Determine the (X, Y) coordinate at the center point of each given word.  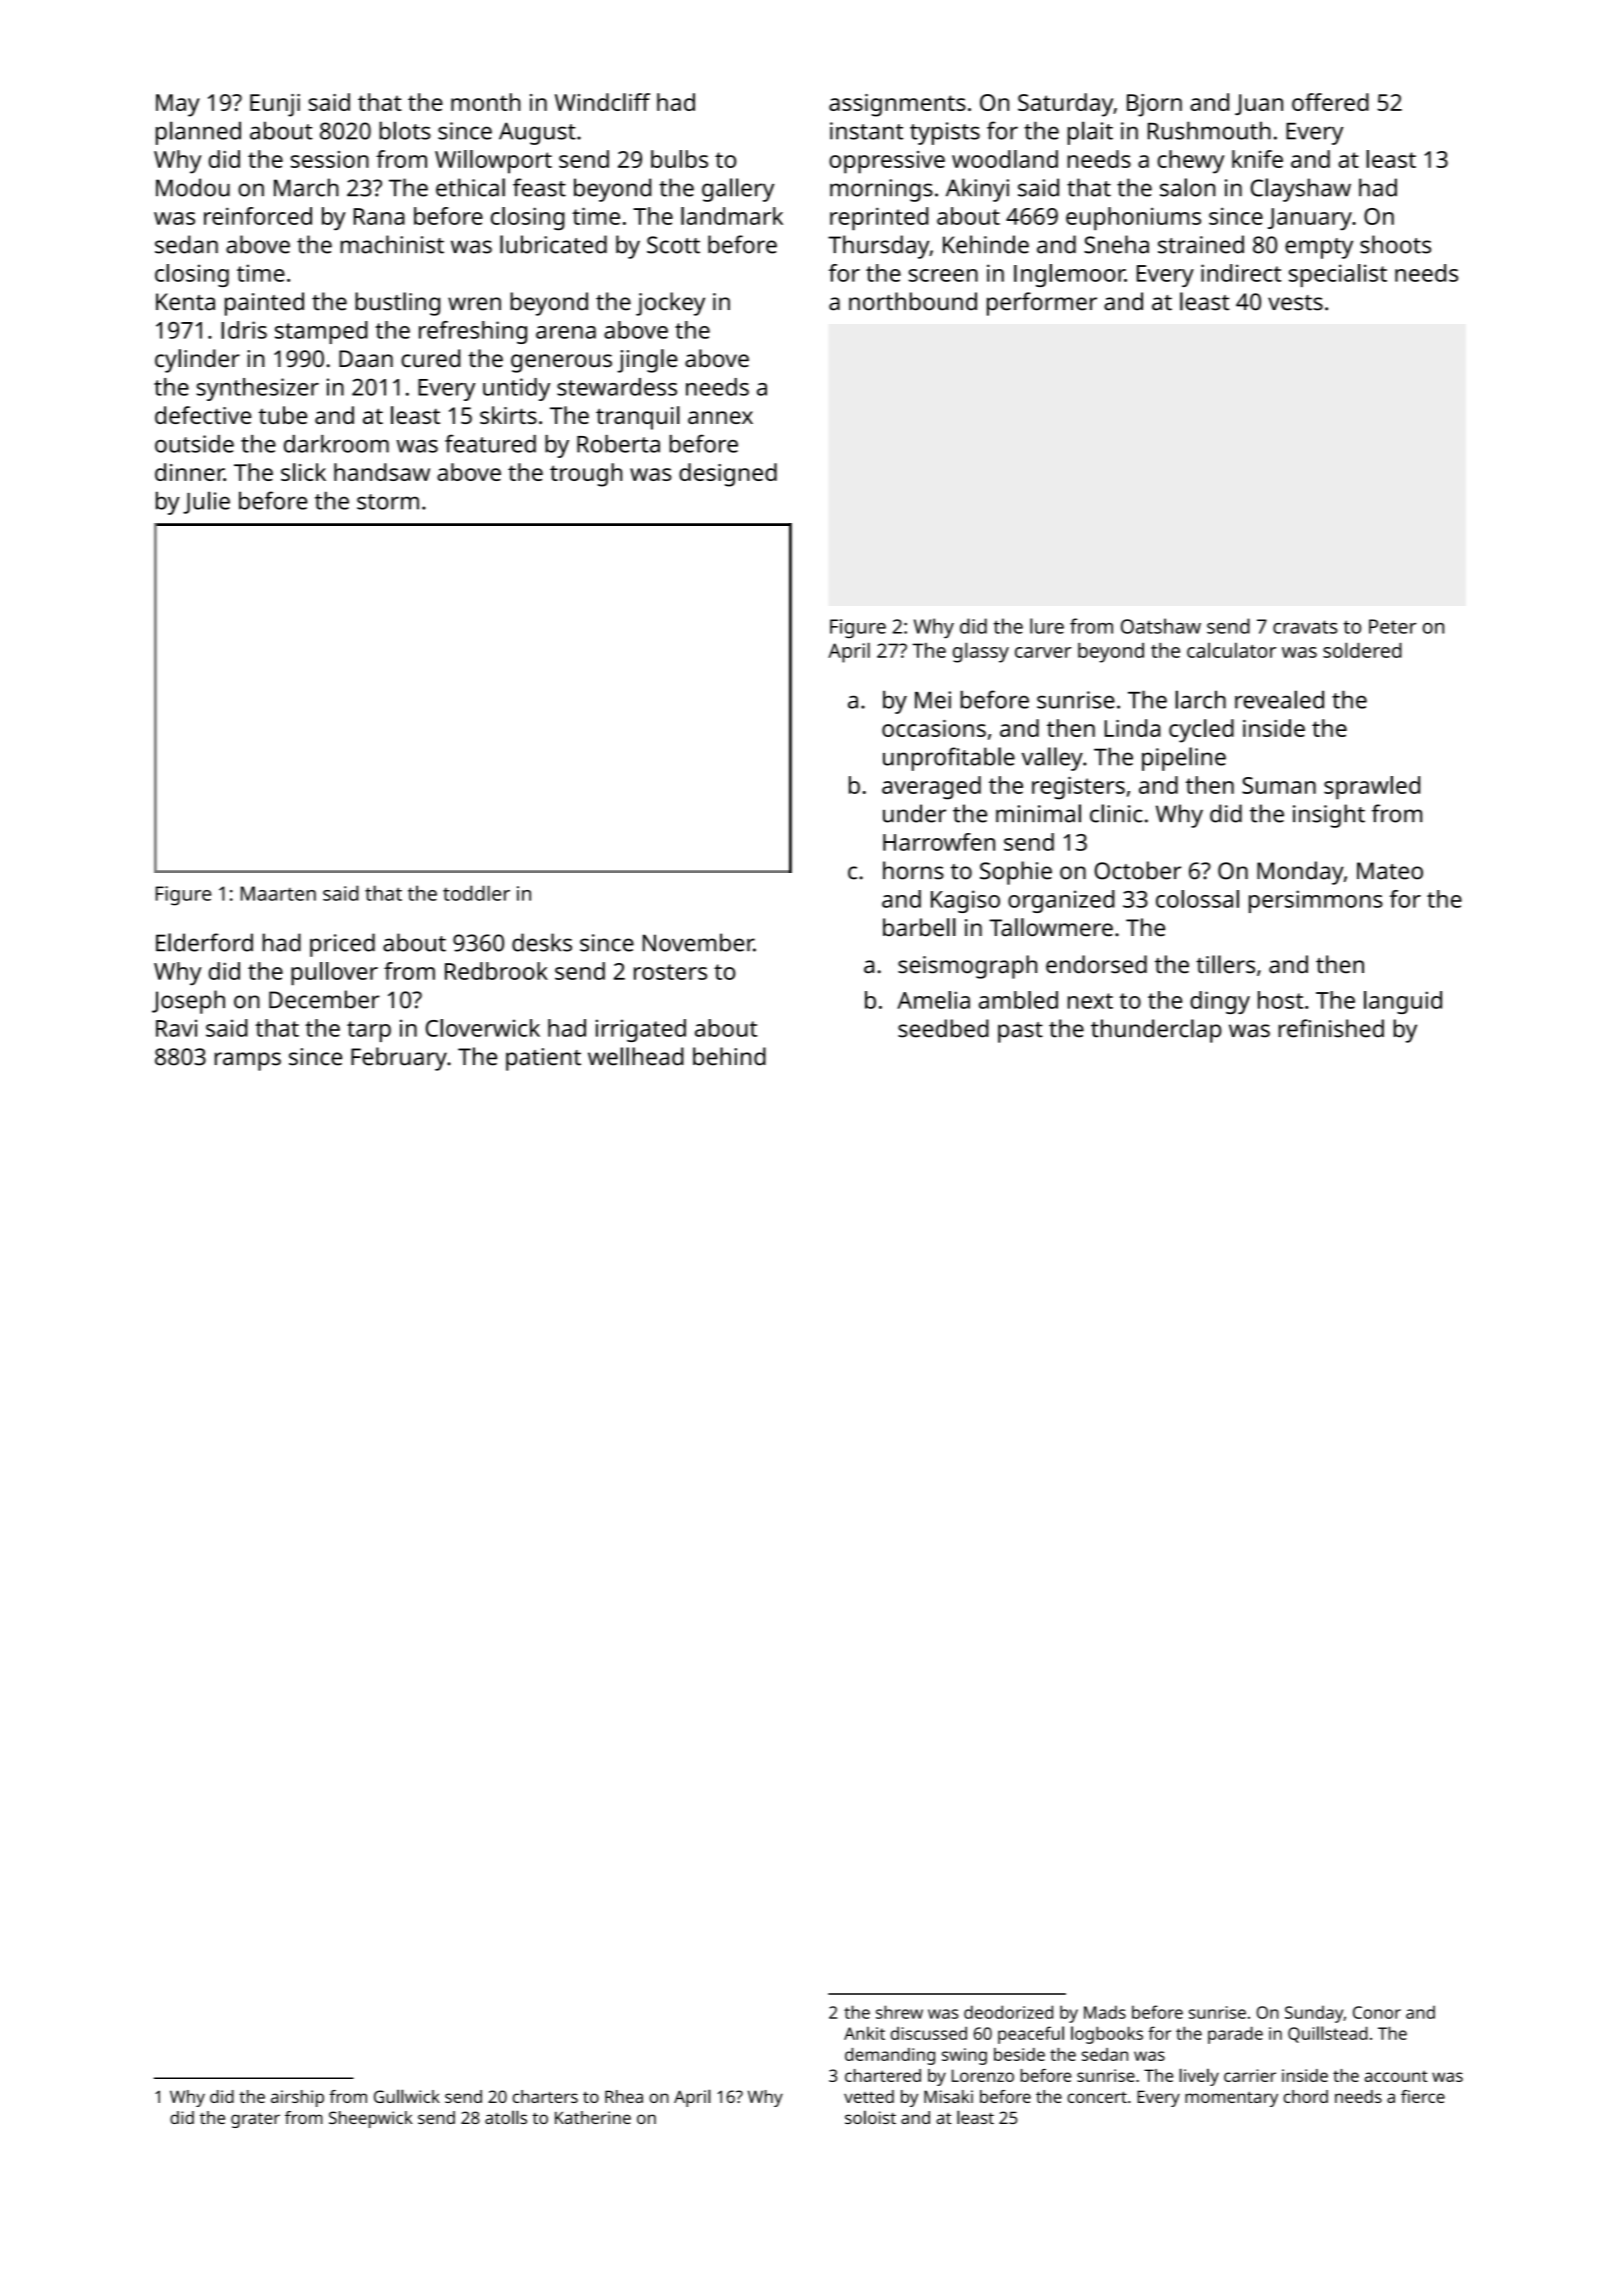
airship (297, 2098)
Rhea (624, 2096)
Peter (1392, 626)
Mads (1105, 2012)
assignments (897, 105)
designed (728, 475)
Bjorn (1154, 105)
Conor (1377, 2012)
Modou (193, 187)
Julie (206, 502)
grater (255, 2120)
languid (1403, 1002)
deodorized (1008, 2012)
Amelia (933, 1000)
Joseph (188, 1002)
